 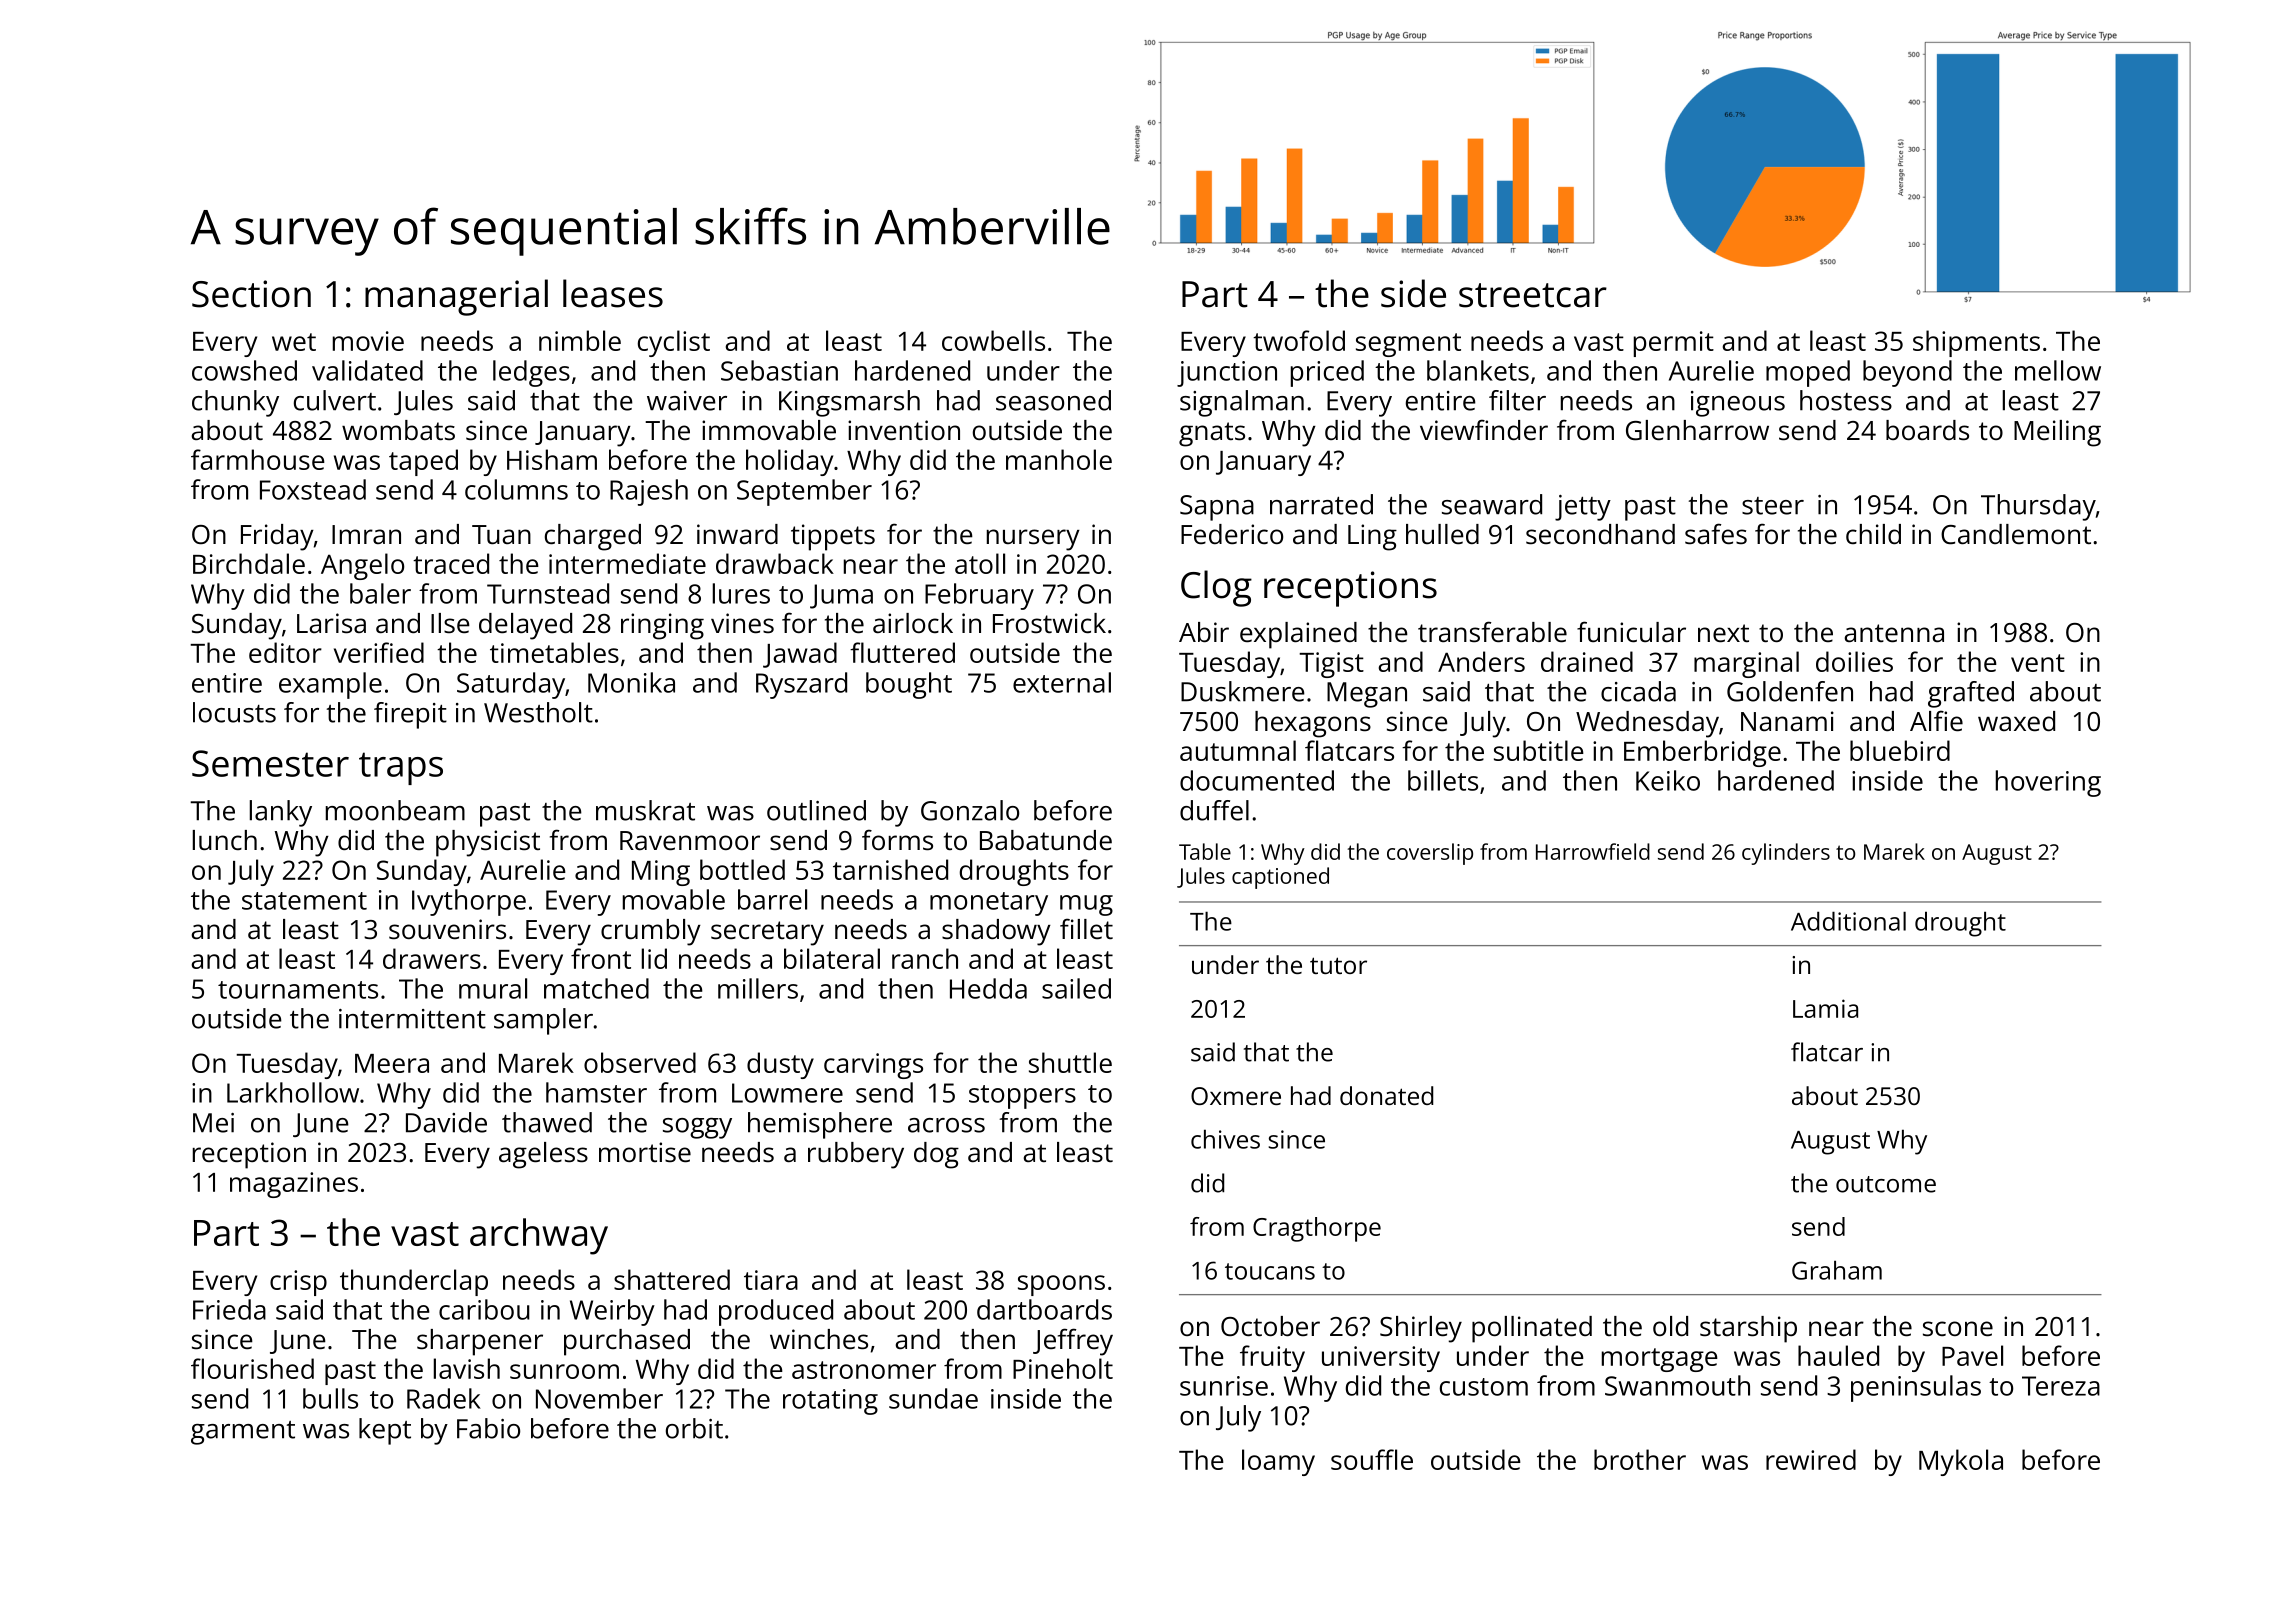 I want to click on permit, so click(x=1674, y=344).
